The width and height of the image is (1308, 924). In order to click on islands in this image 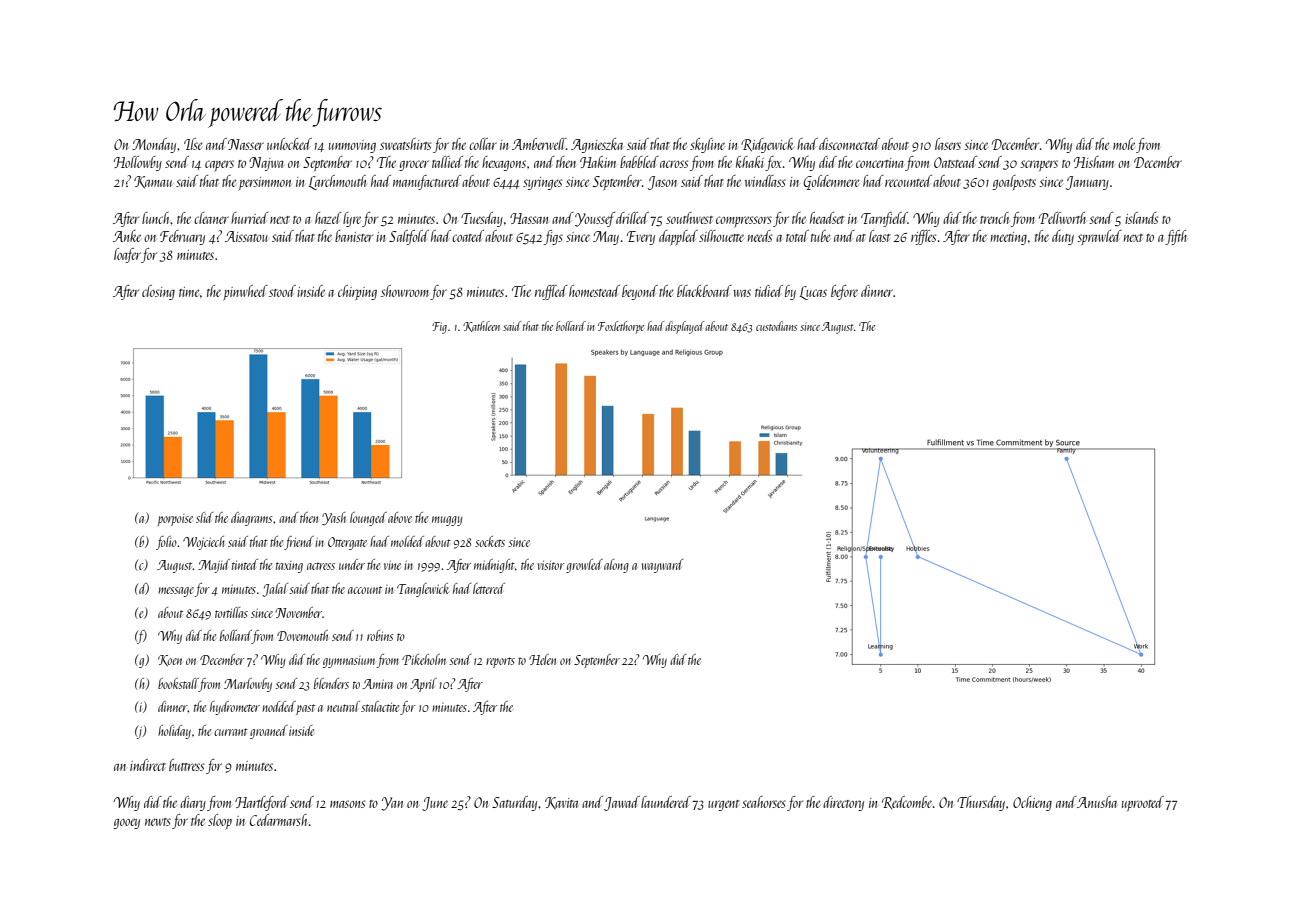, I will do `click(1141, 218)`.
